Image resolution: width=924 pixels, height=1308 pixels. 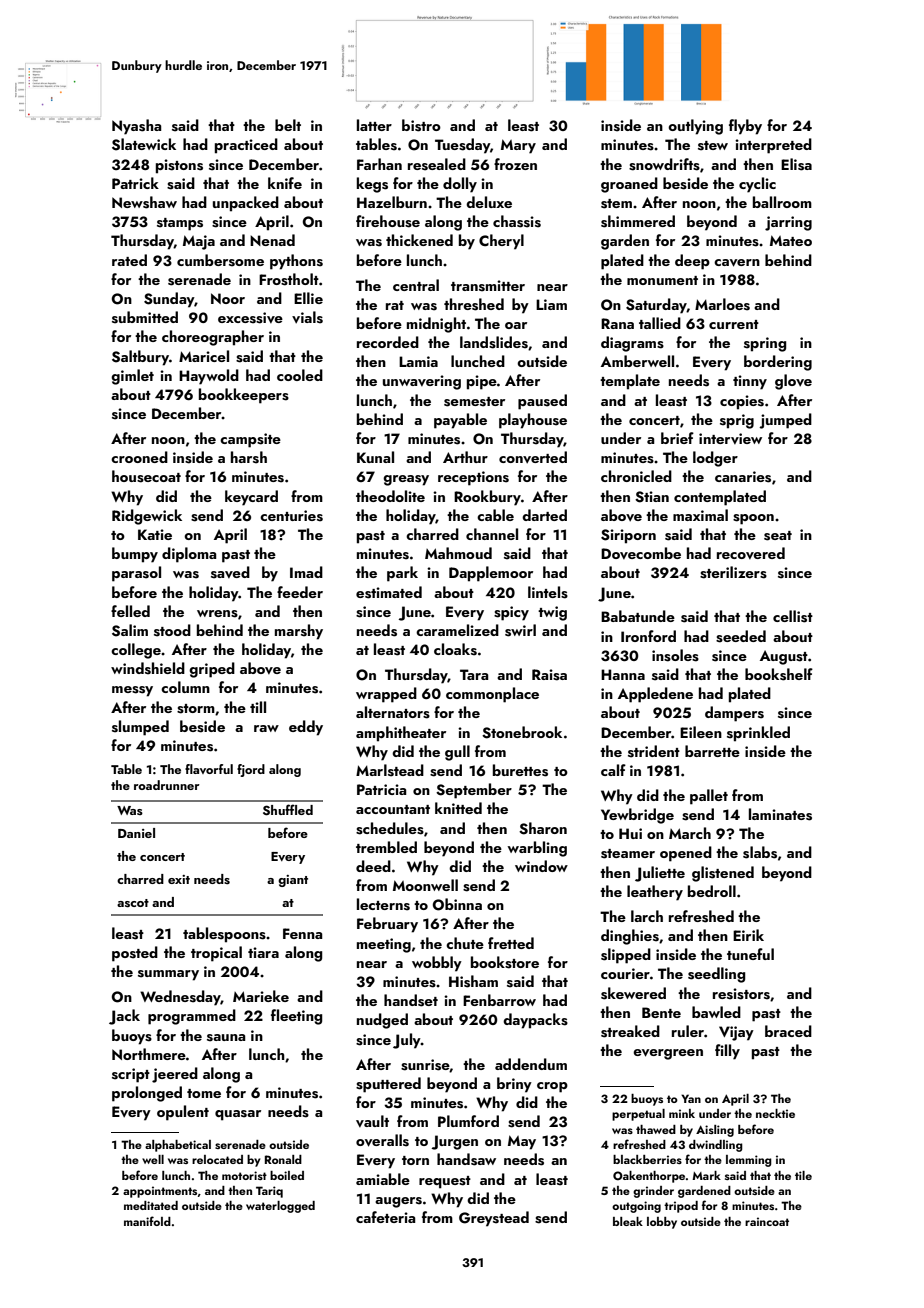 What do you see at coordinates (129, 260) in the document?
I see `rated` at bounding box center [129, 260].
